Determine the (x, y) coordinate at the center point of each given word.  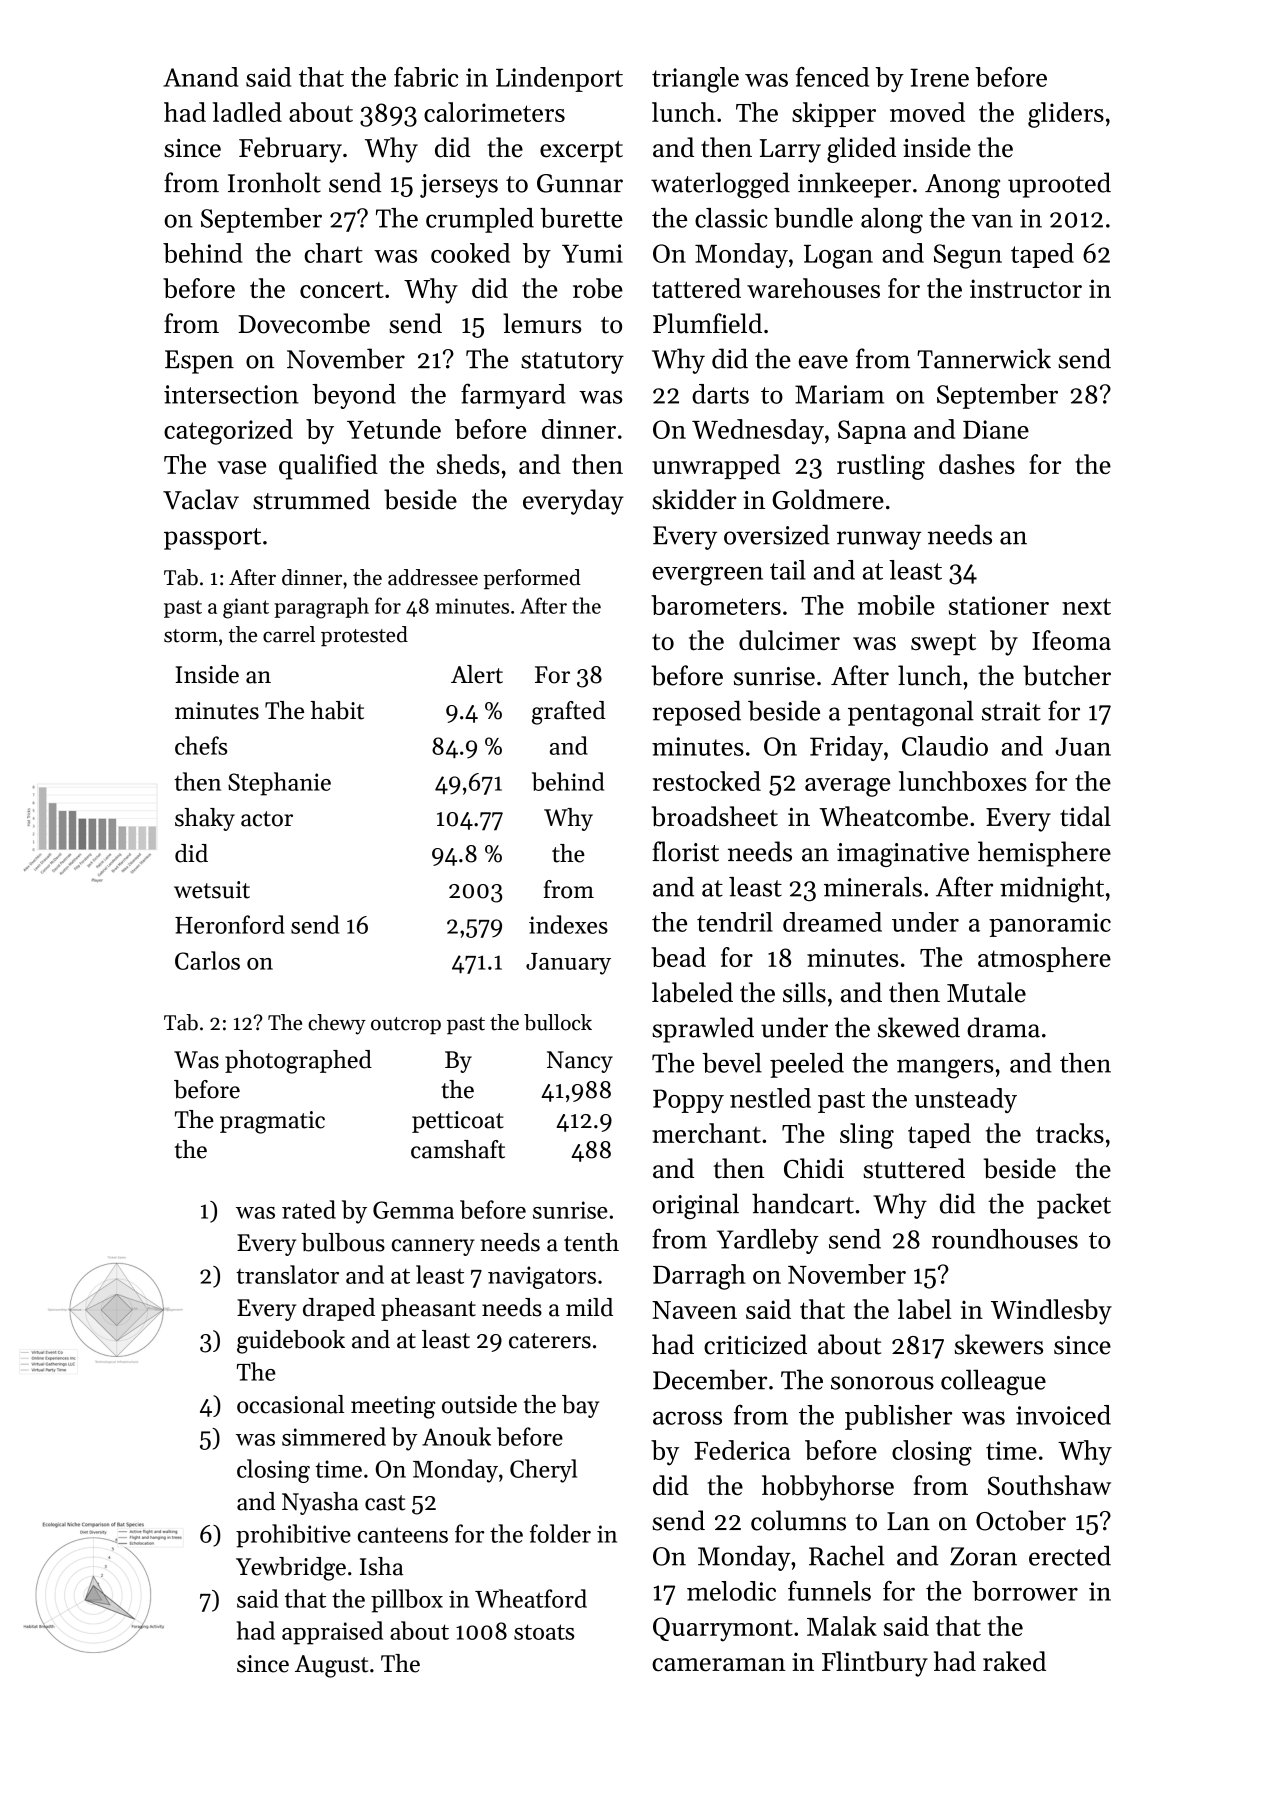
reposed (696, 713)
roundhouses (1005, 1239)
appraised (332, 1633)
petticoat (458, 1122)
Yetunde (394, 429)
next (1086, 606)
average (848, 787)
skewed (919, 1027)
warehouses (813, 288)
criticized (755, 1344)
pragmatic (272, 1122)
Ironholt (274, 182)
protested (364, 636)
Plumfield (707, 323)
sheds (468, 464)
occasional (290, 1404)
